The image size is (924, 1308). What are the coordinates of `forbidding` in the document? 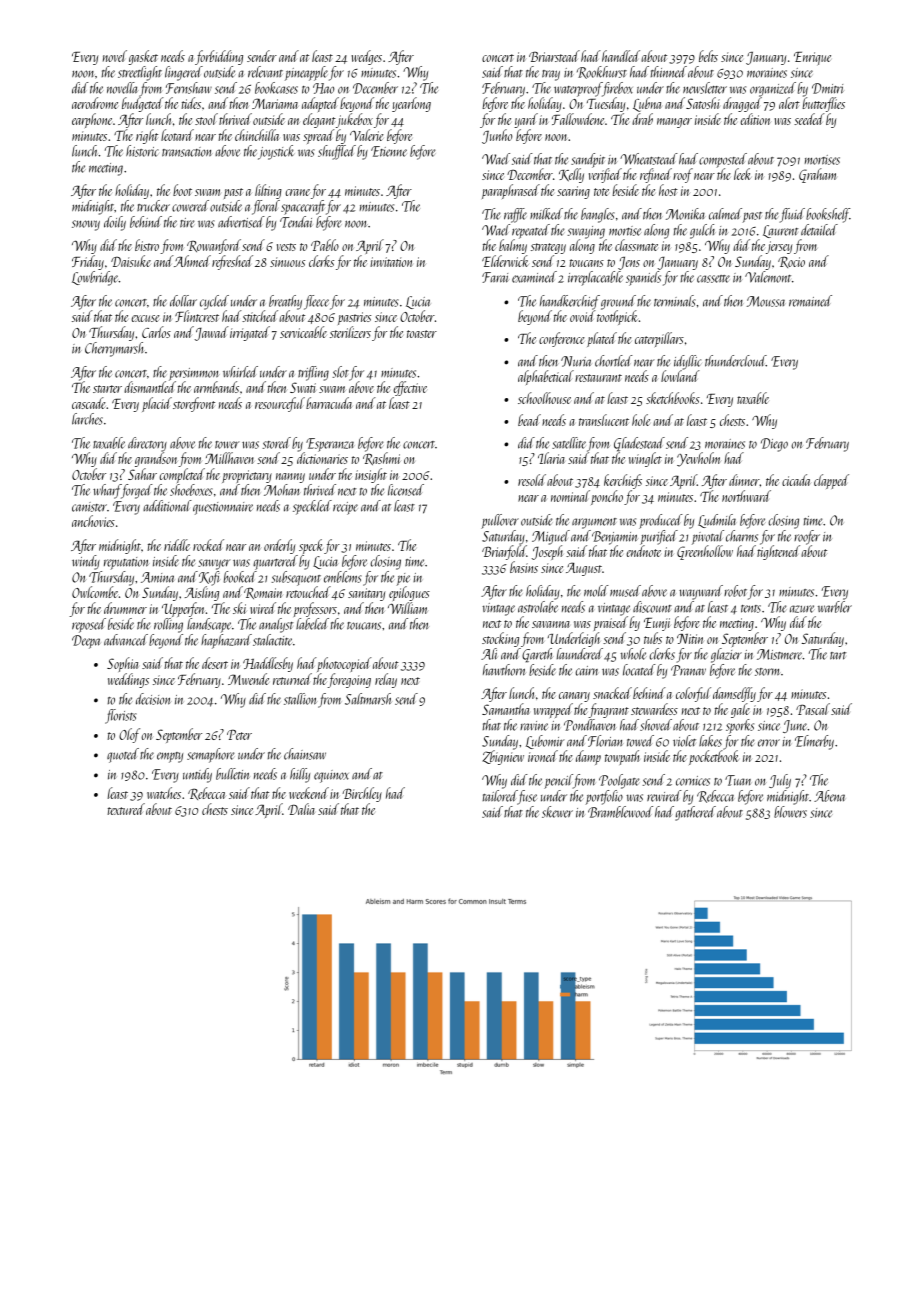 It's located at (219, 57).
